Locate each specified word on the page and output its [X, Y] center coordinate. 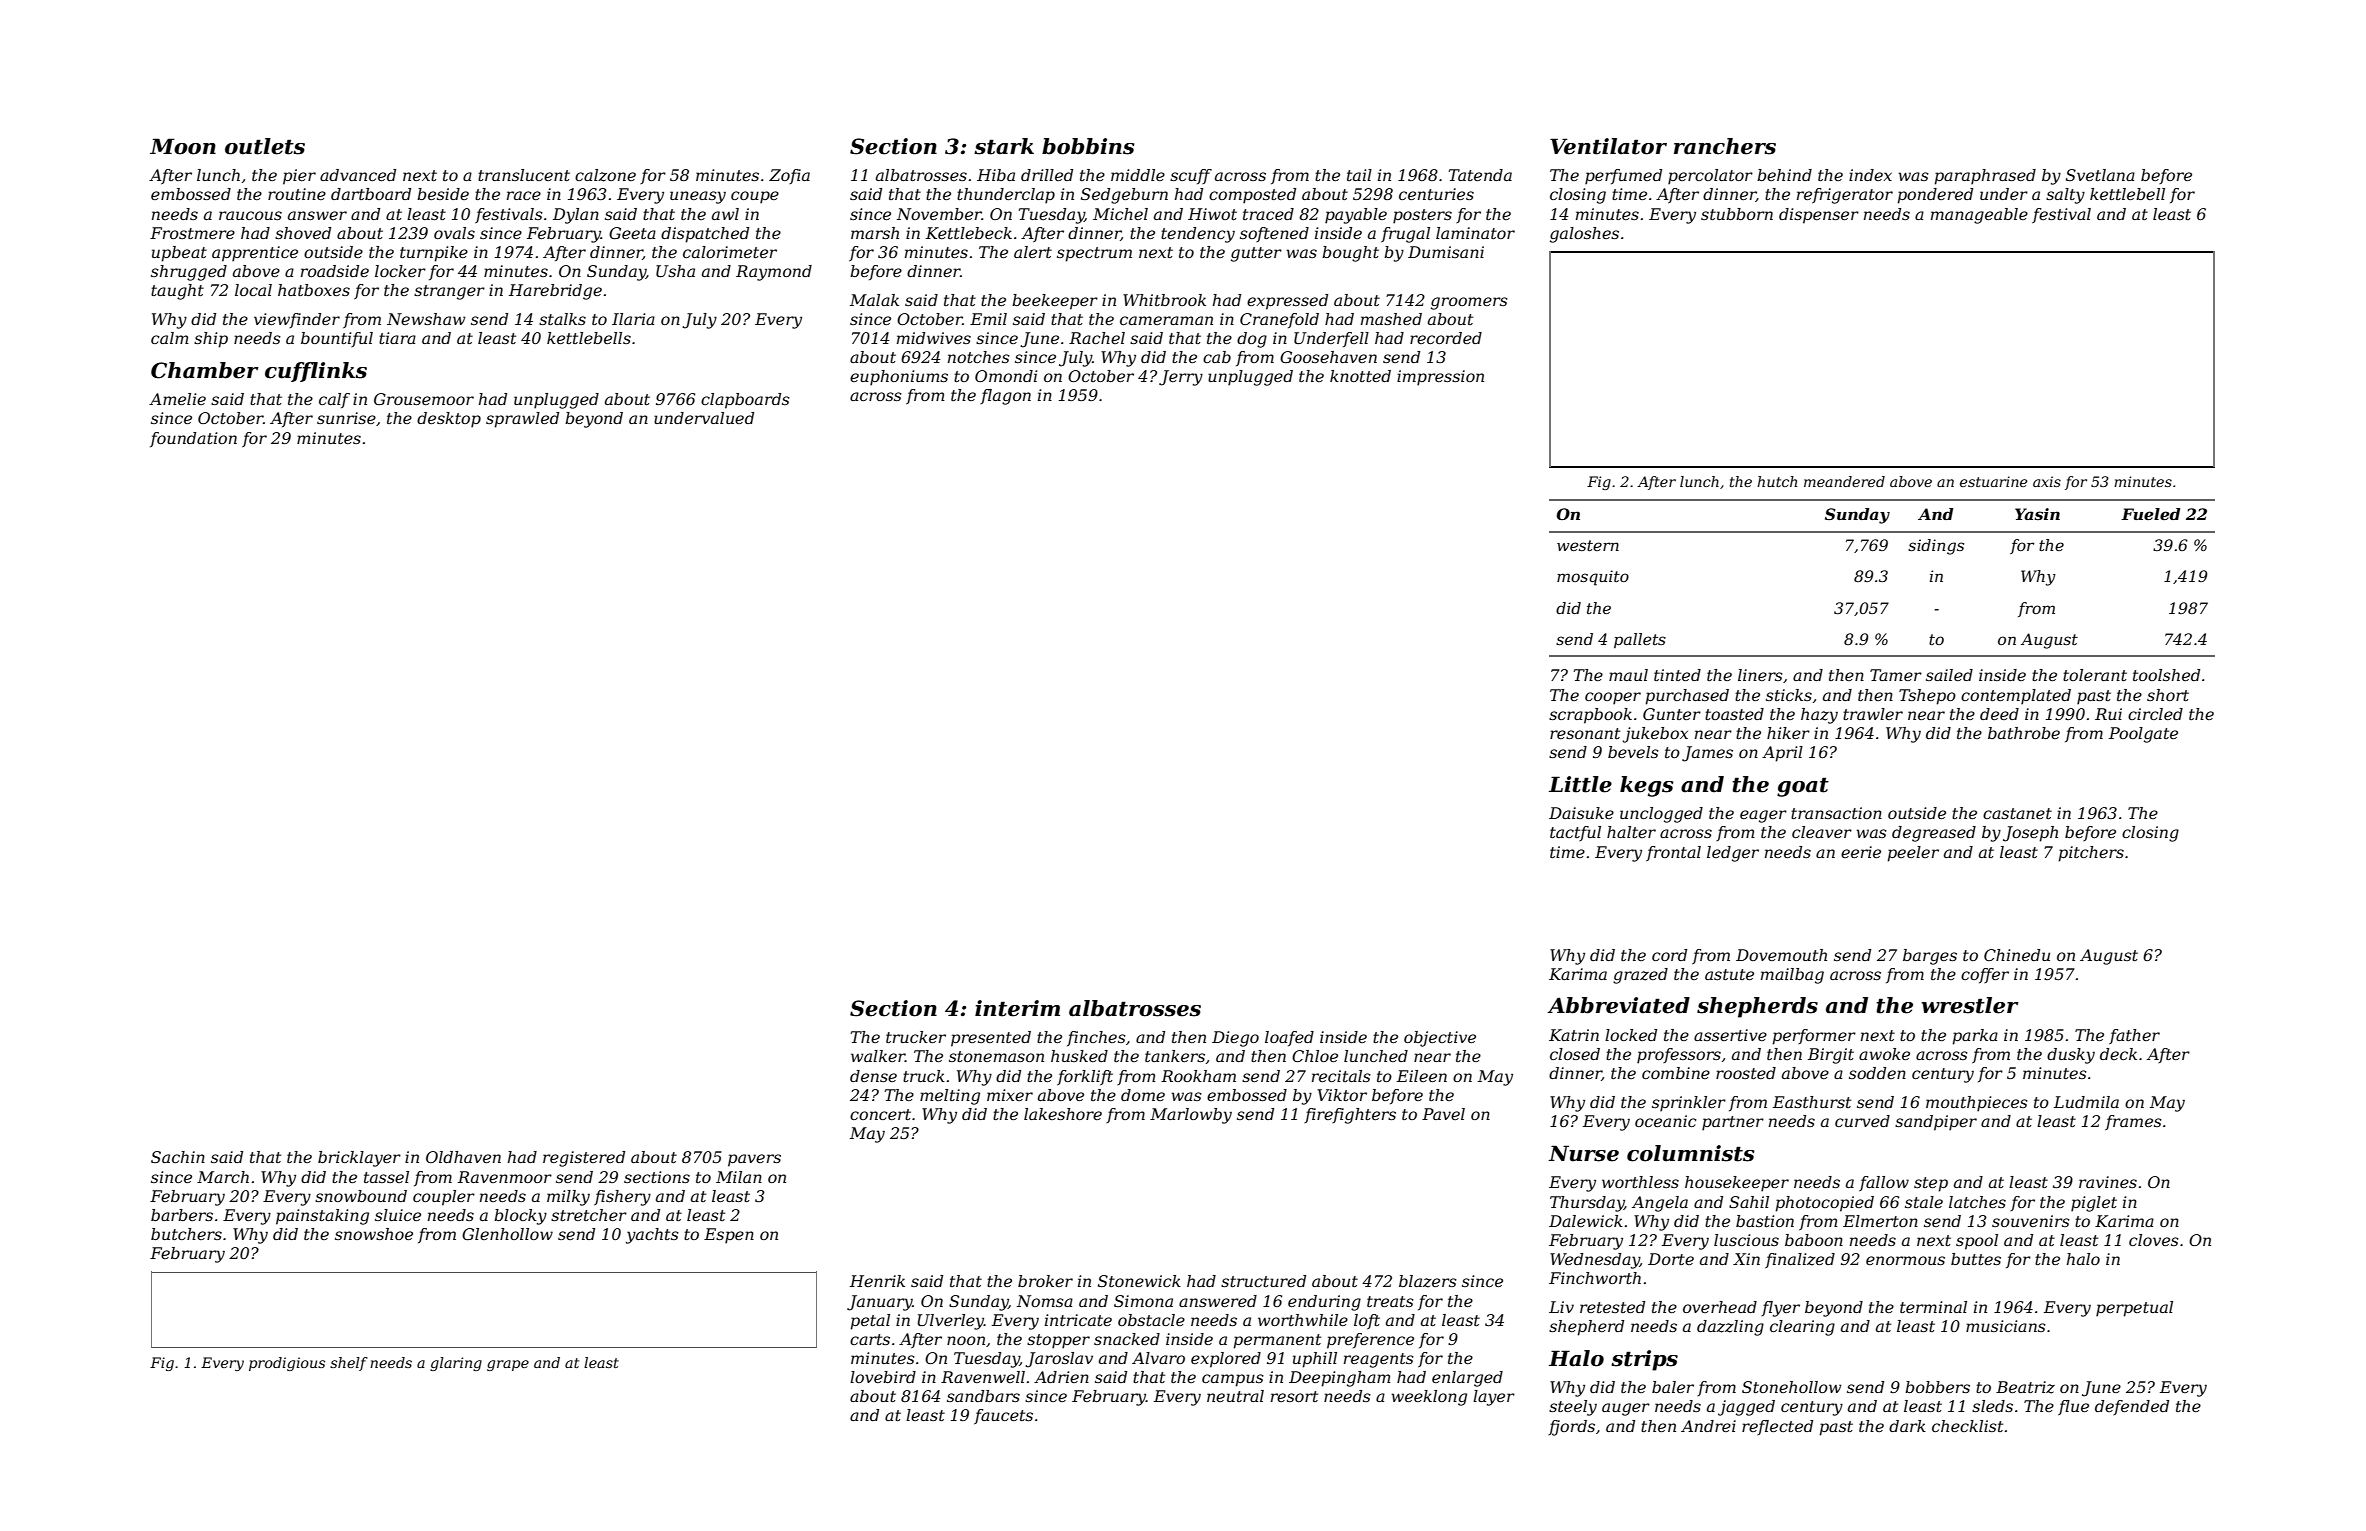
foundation [193, 439]
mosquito [1593, 578]
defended [2132, 1407]
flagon [1005, 397]
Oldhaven [463, 1157]
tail [1359, 175]
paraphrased [1985, 177]
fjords [1571, 1428]
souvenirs [2031, 1221]
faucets [1003, 1416]
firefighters [1350, 1116]
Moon [183, 146]
